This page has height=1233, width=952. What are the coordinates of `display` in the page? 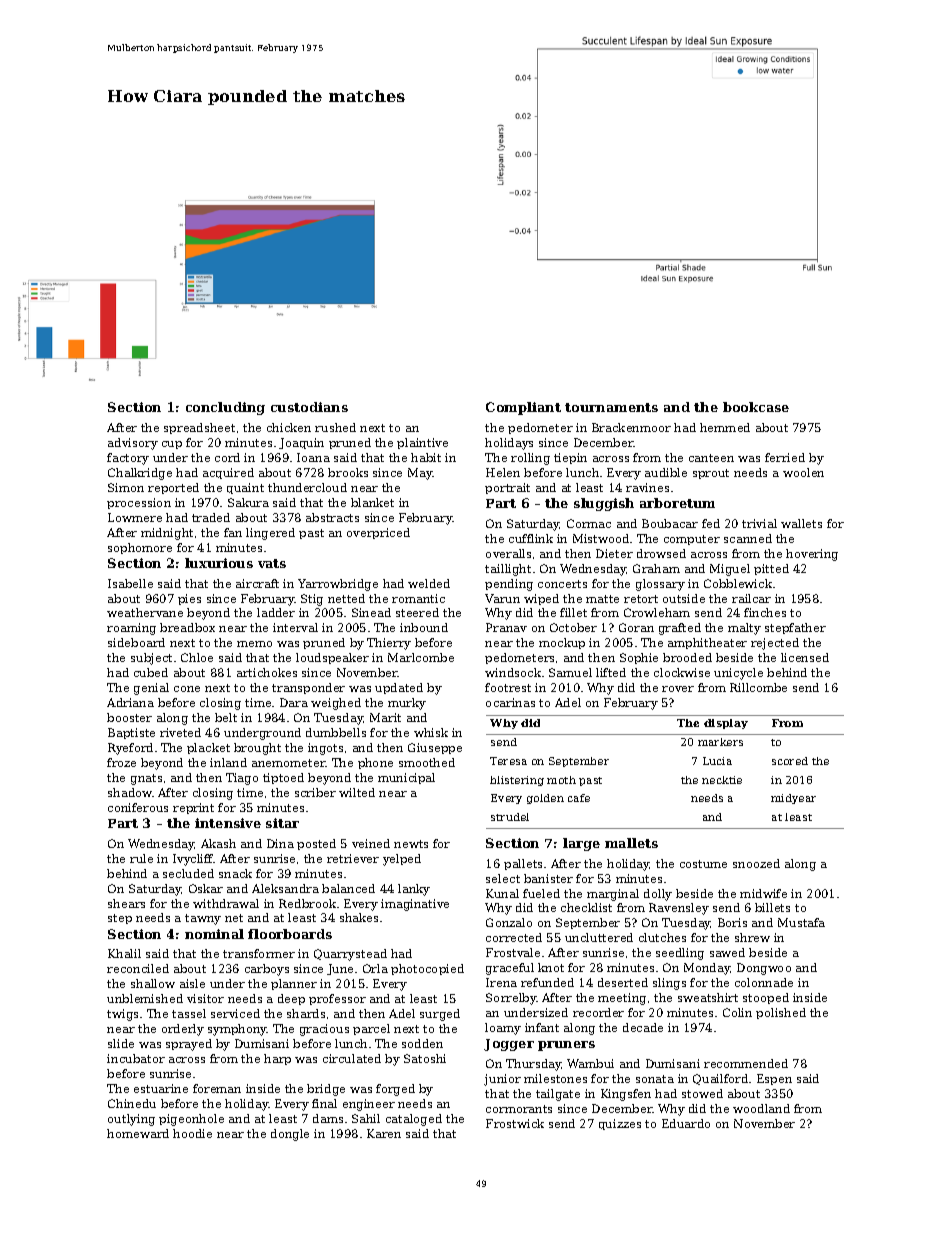 It's located at (726, 724).
